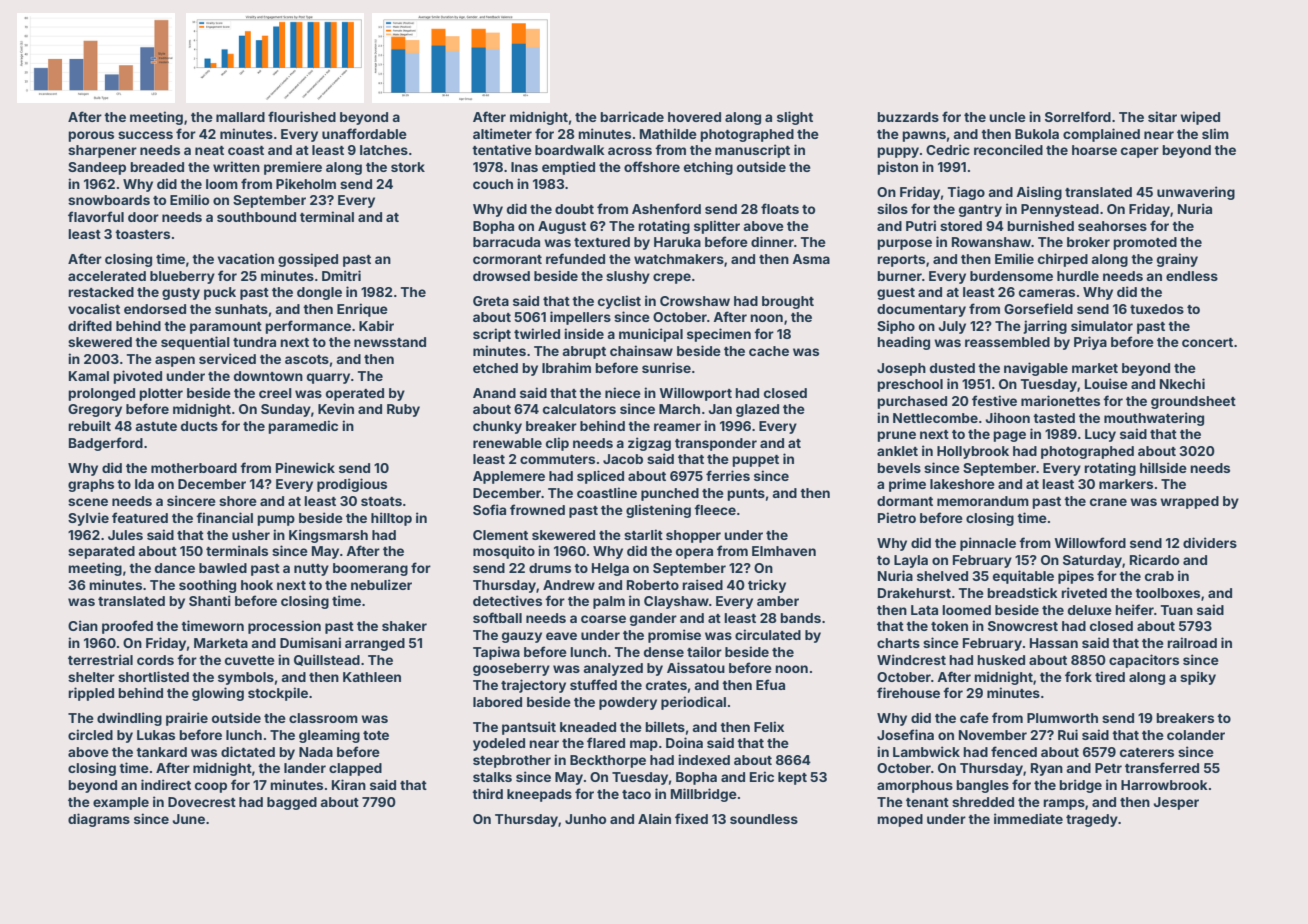  Describe the element at coordinates (88, 519) in the document. I see `Sylvie` at that location.
